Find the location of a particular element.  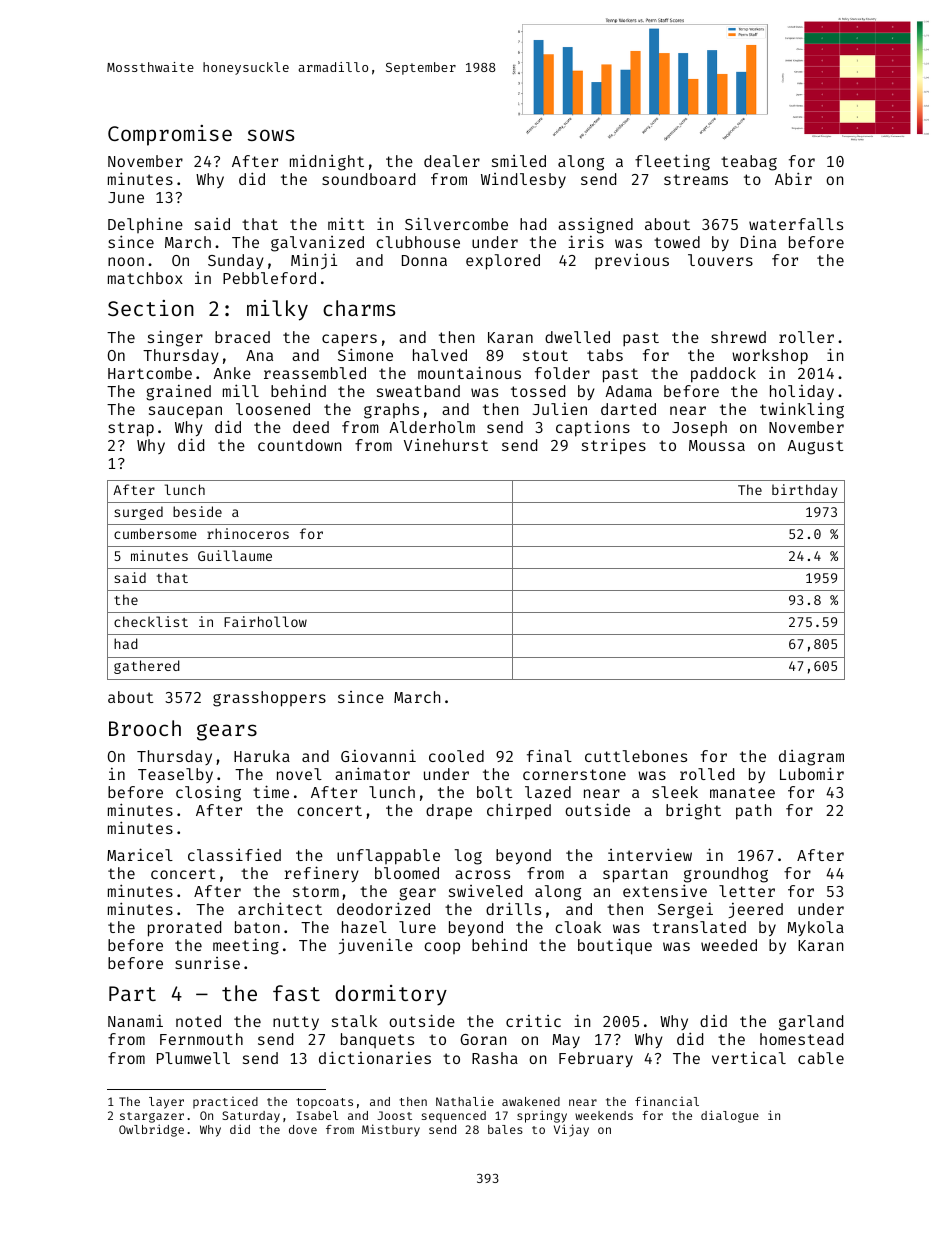

Owlbridge is located at coordinates (151, 1130).
